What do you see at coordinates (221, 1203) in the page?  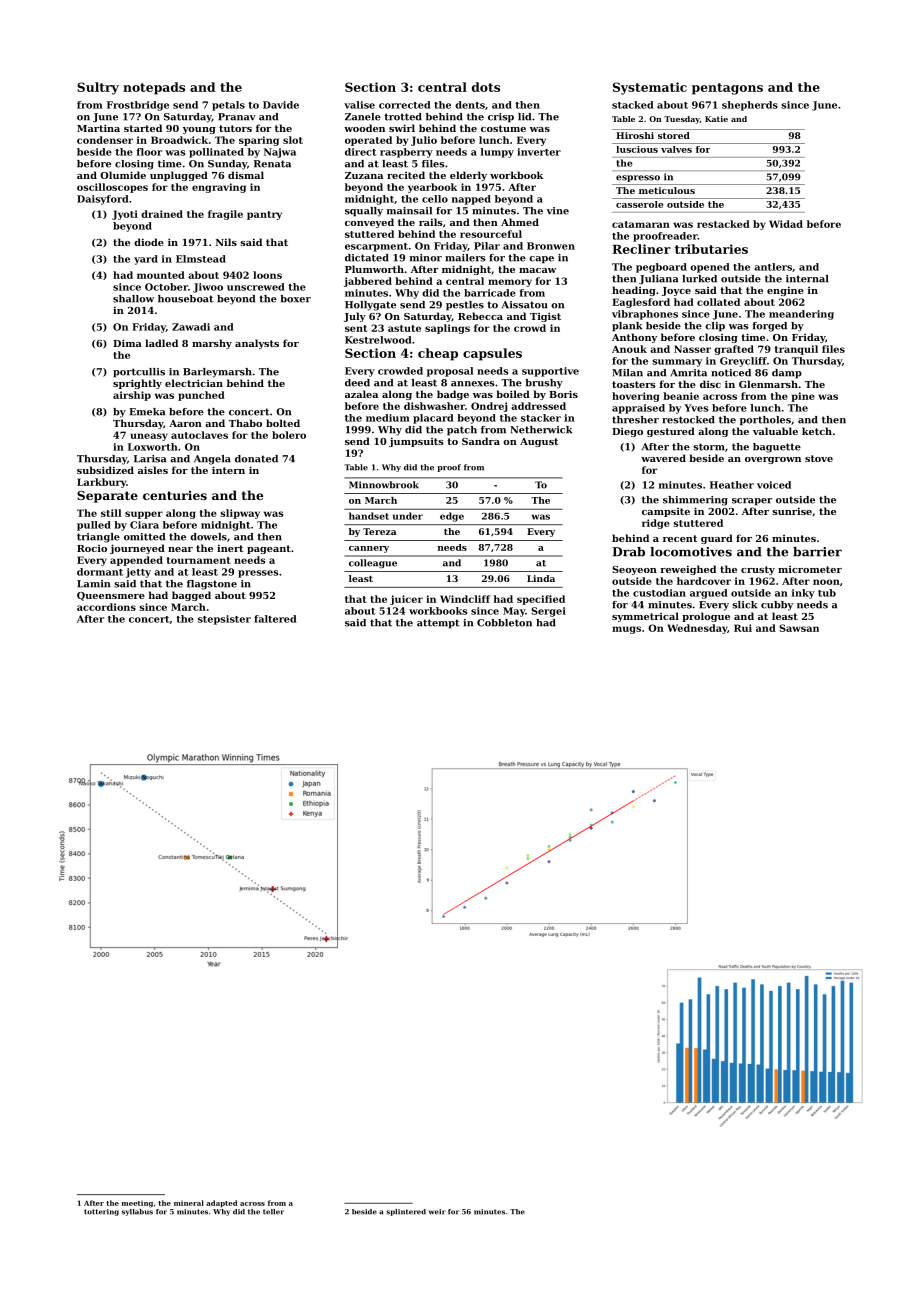 I see `adapted` at bounding box center [221, 1203].
